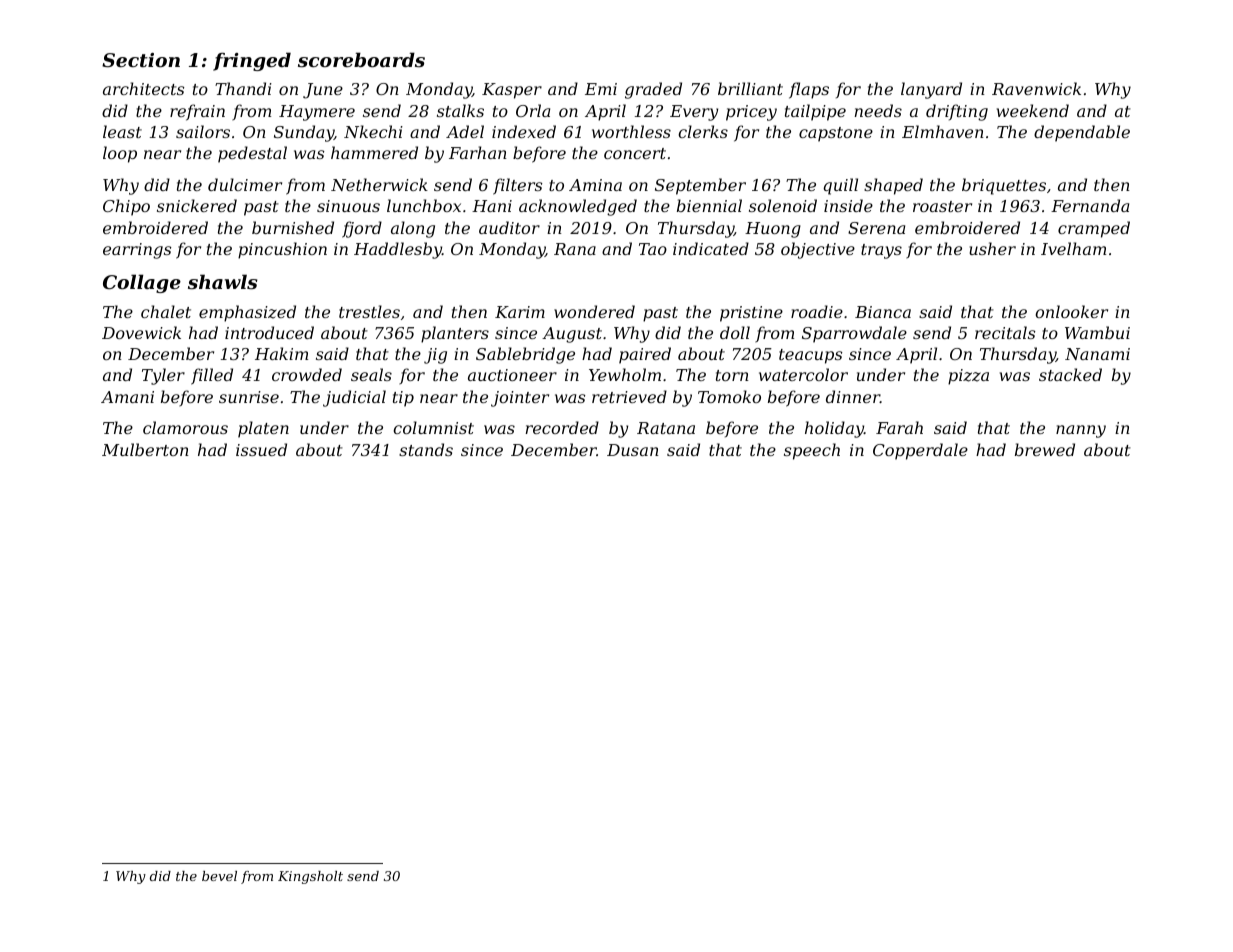 The width and height of the image is (1233, 952). I want to click on Kingsholt, so click(310, 877).
